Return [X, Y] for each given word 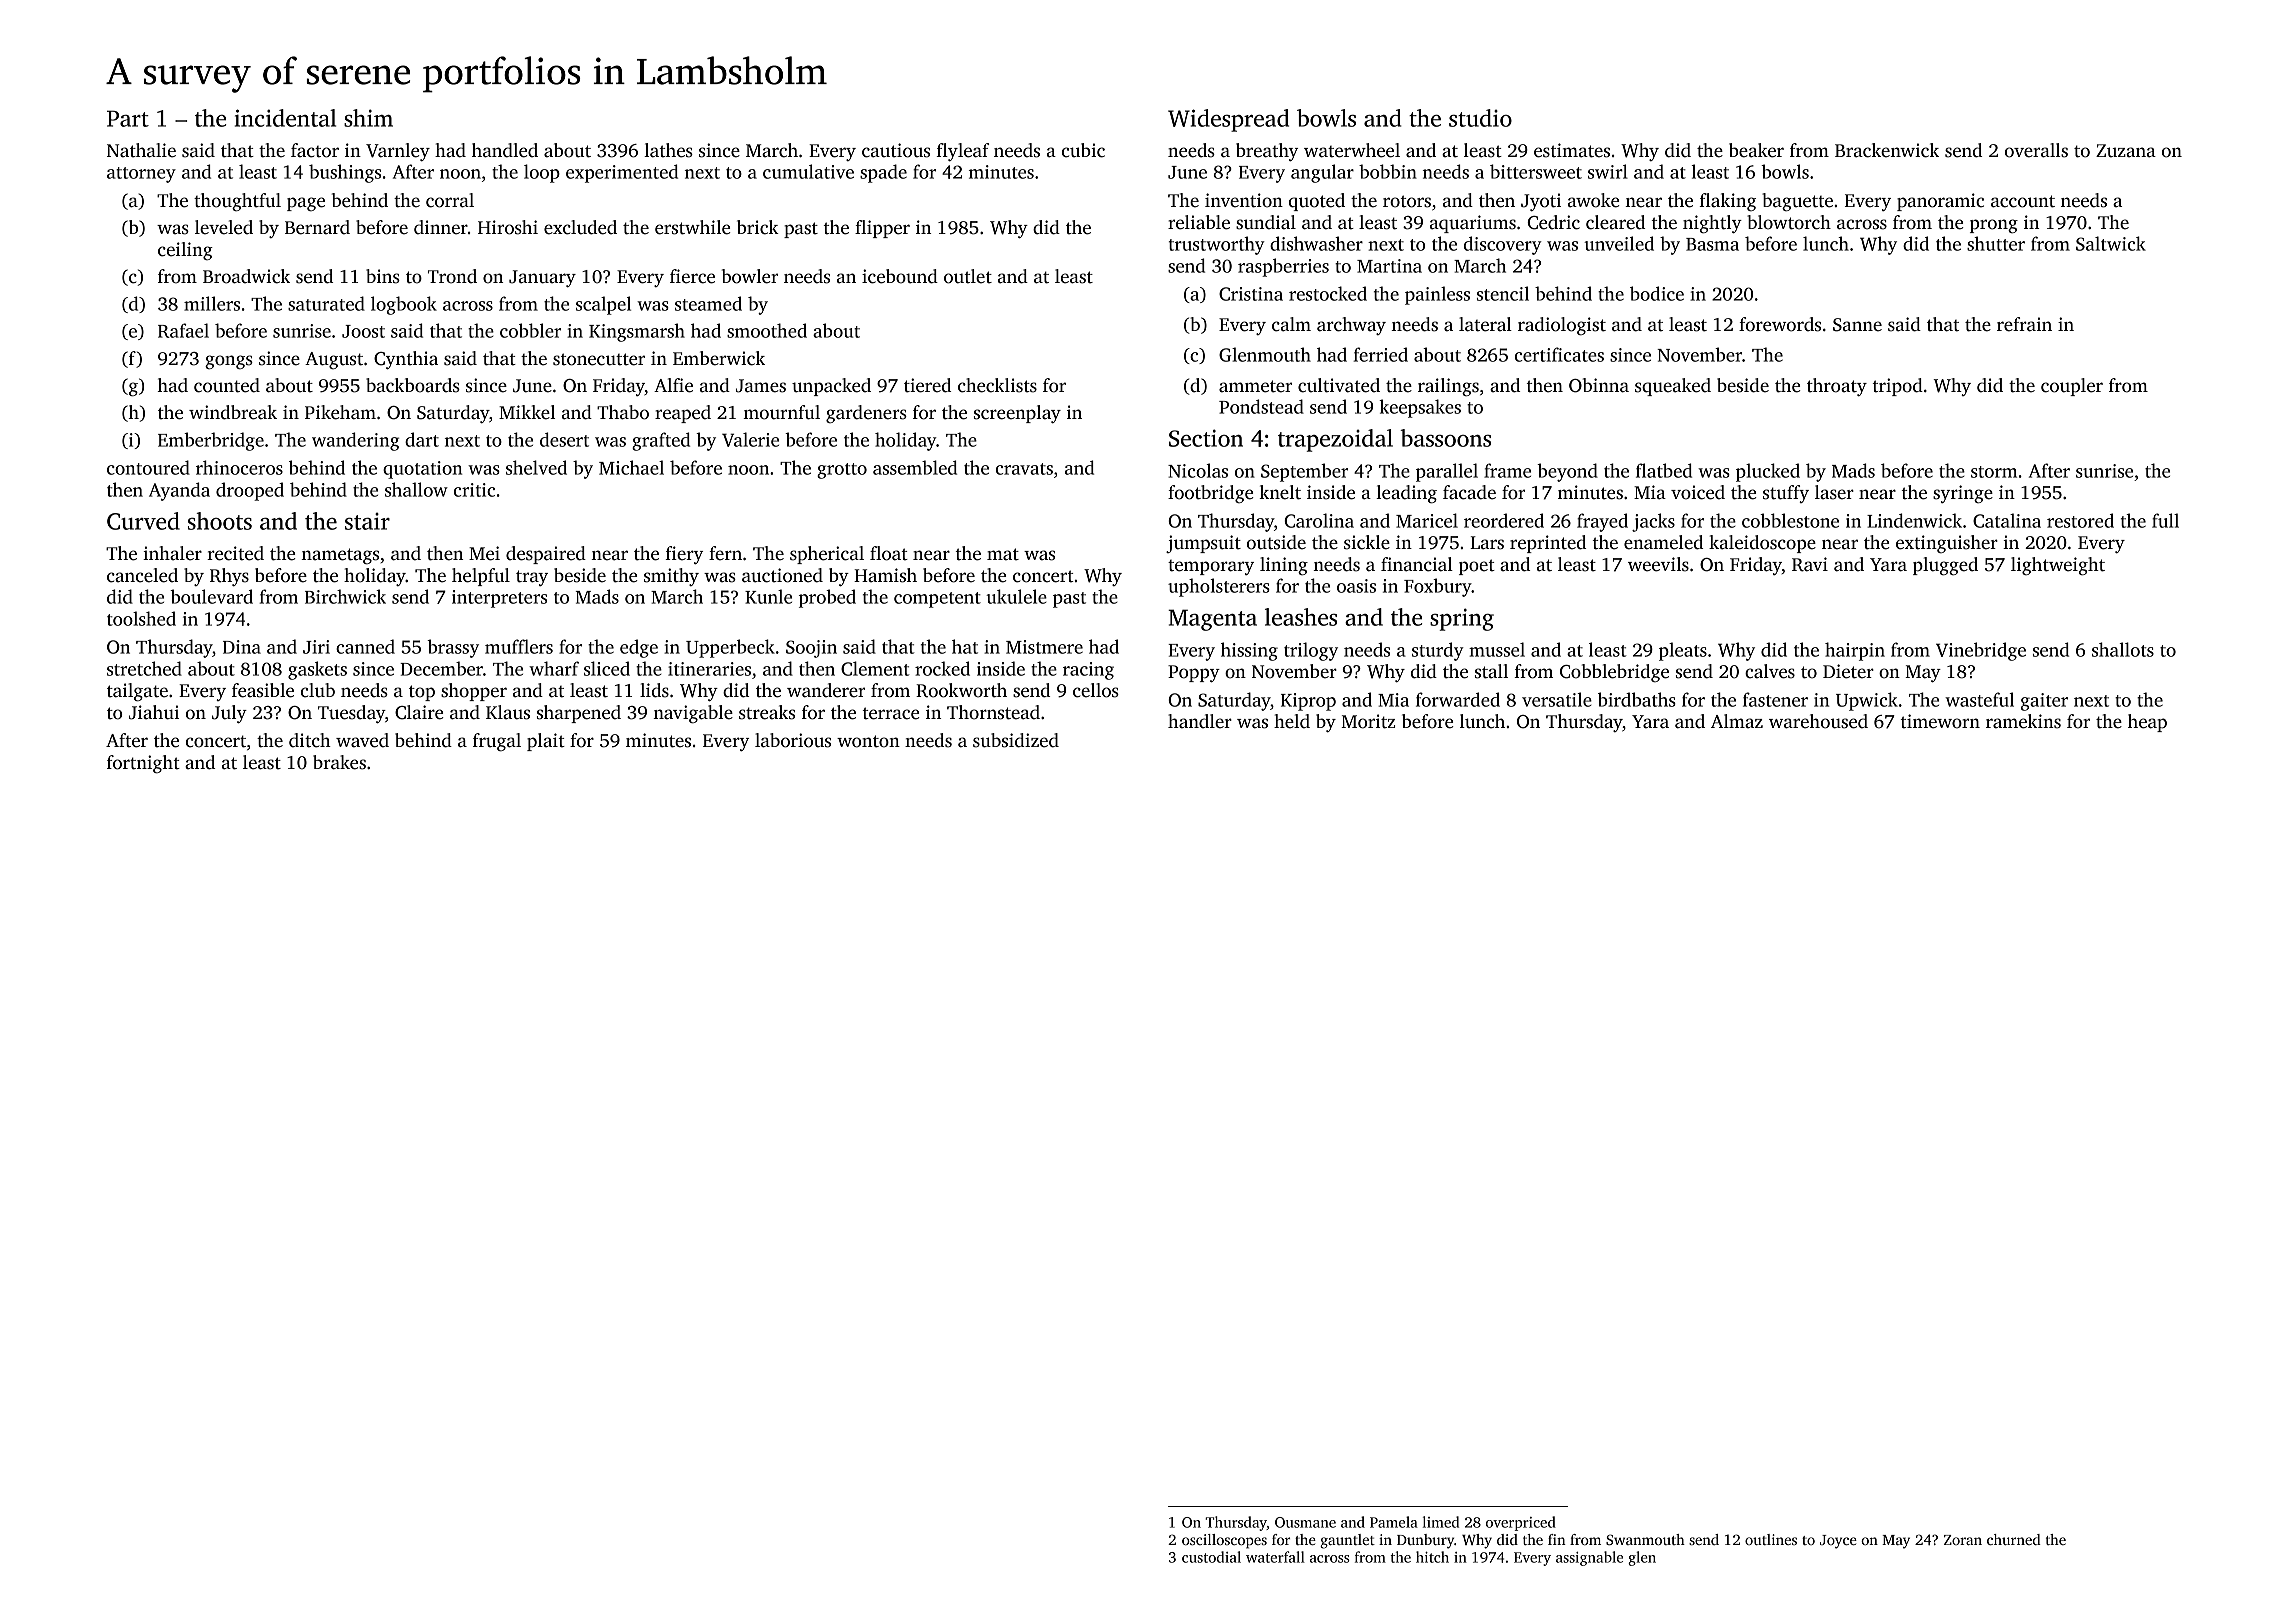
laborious [793, 740]
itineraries [709, 669]
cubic [1083, 150]
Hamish [885, 575]
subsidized [1016, 740]
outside [1276, 542]
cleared [1615, 222]
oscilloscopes [1224, 1541]
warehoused [1818, 721]
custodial [1211, 1557]
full [2165, 520]
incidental [285, 118]
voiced [1698, 492]
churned [2014, 1539]
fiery [684, 555]
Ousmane [1305, 1522]
